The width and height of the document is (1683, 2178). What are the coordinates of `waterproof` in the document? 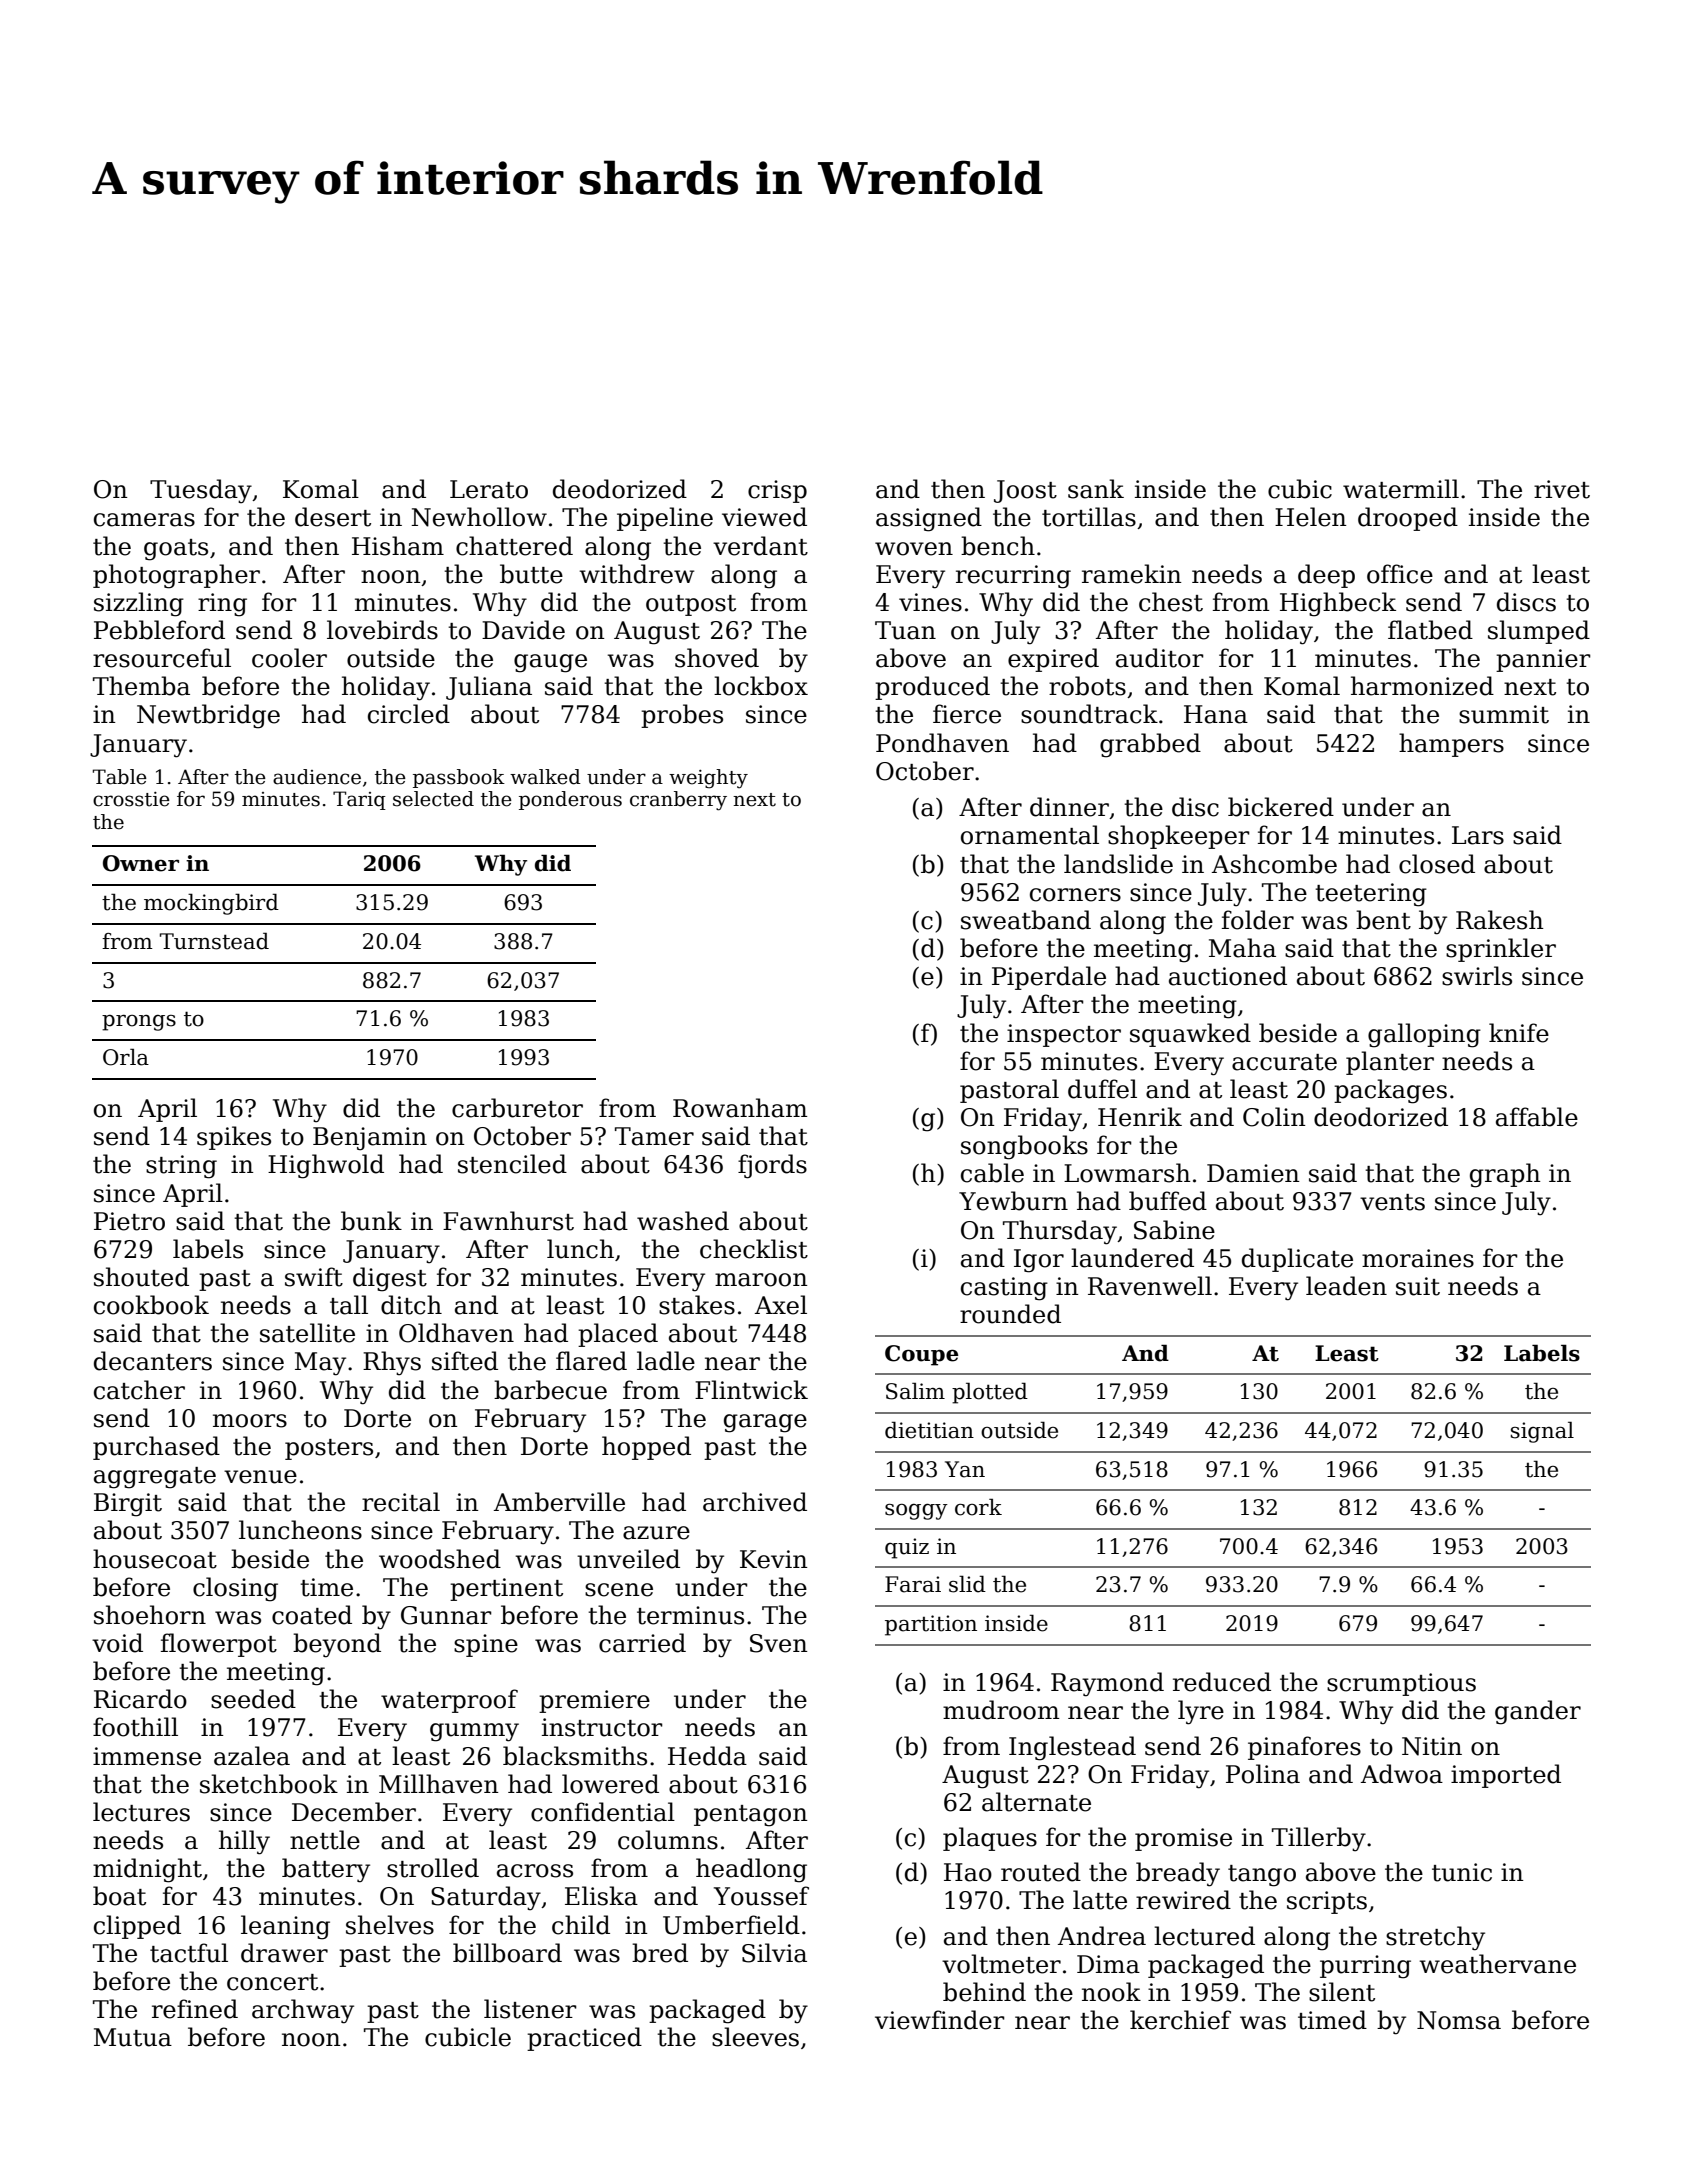 It's located at (449, 1701).
